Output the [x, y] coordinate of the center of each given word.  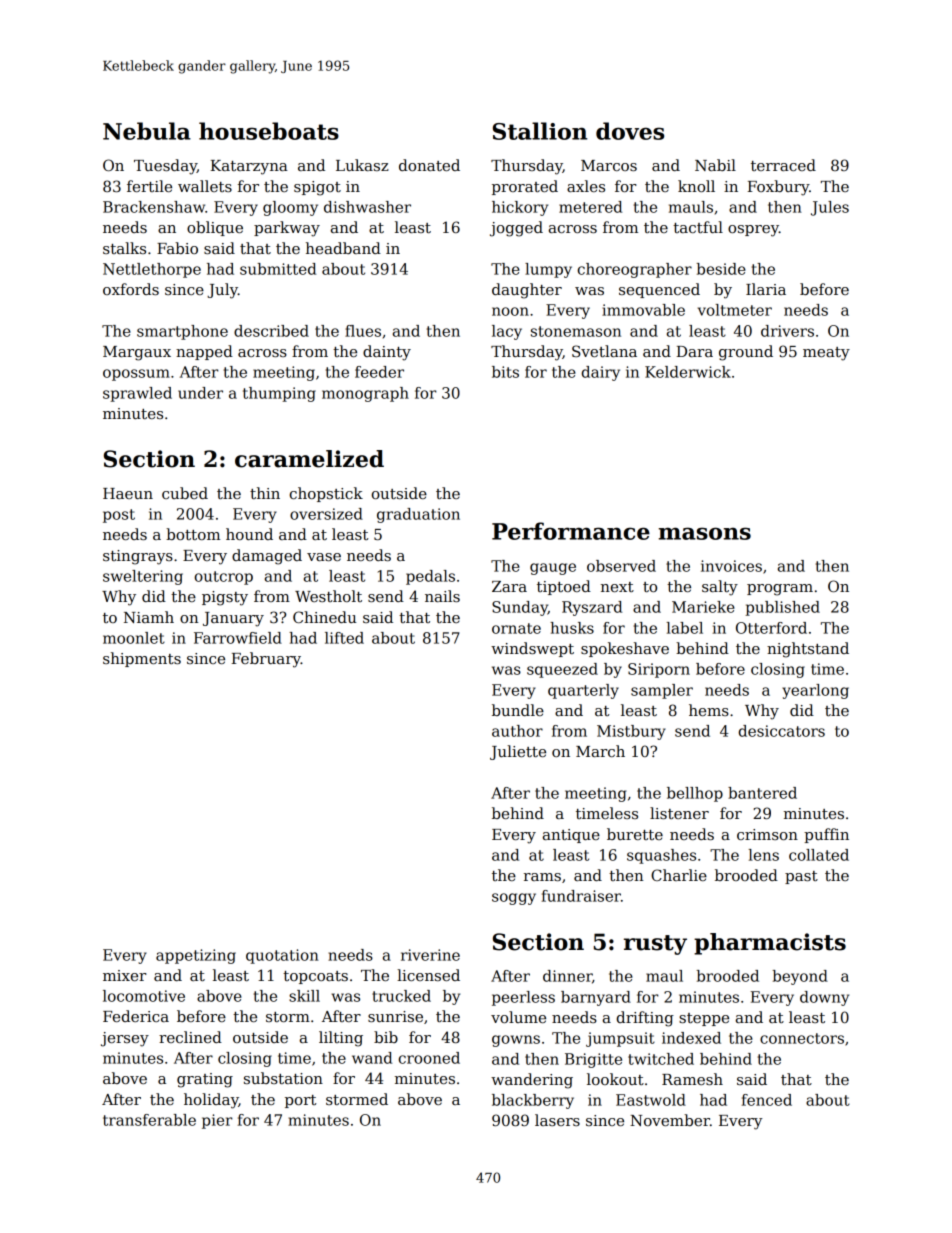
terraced [783, 165]
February [266, 660]
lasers [557, 1120]
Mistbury [631, 732]
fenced [767, 1100]
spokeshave [625, 649]
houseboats [269, 131]
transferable [149, 1120]
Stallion [540, 131]
